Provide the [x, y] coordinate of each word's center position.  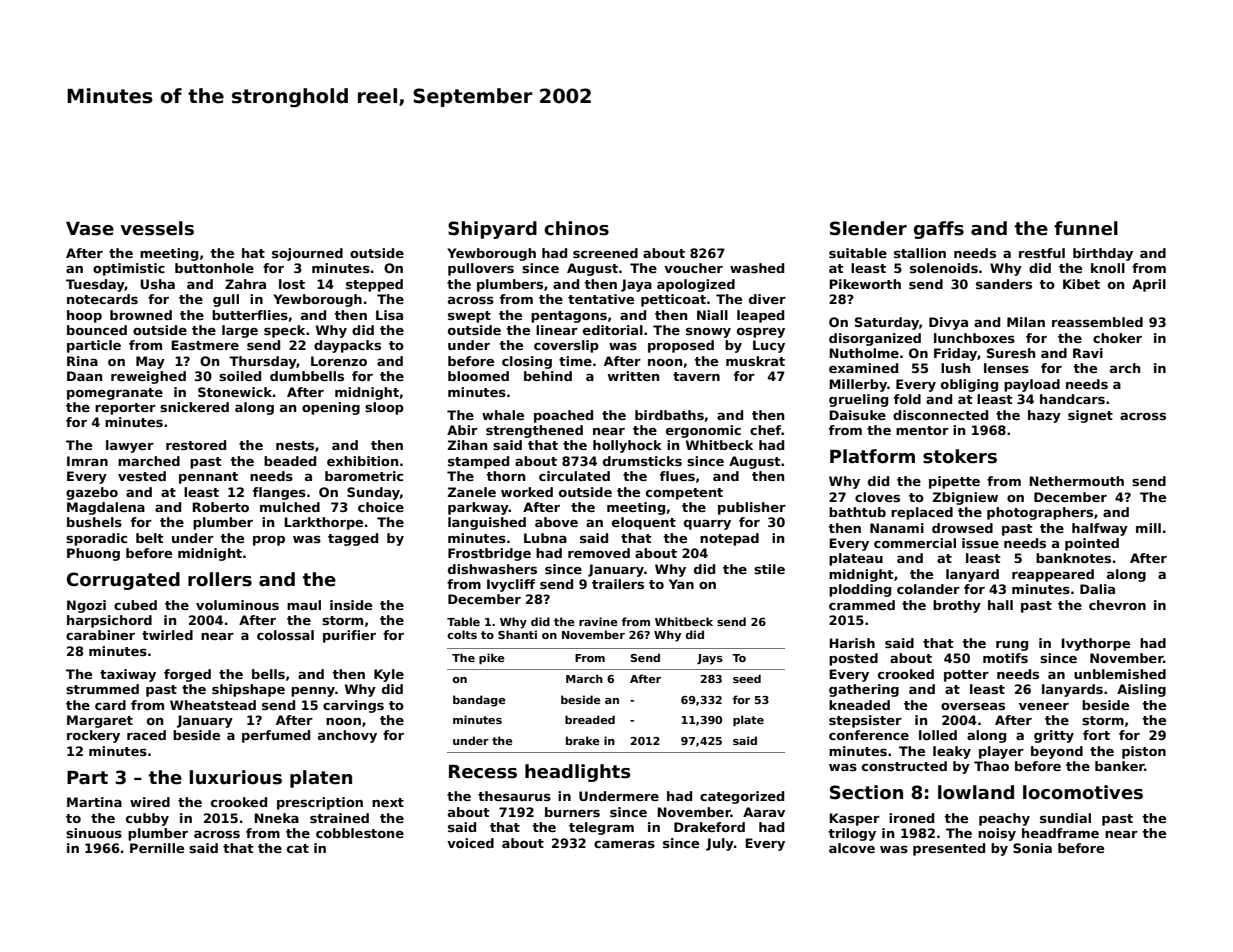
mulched [290, 507]
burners [572, 812]
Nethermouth [1076, 481]
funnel [1086, 228]
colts [462, 634]
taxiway [128, 675]
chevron [1117, 605]
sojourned [307, 254]
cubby [147, 819]
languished [487, 523]
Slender [868, 228]
